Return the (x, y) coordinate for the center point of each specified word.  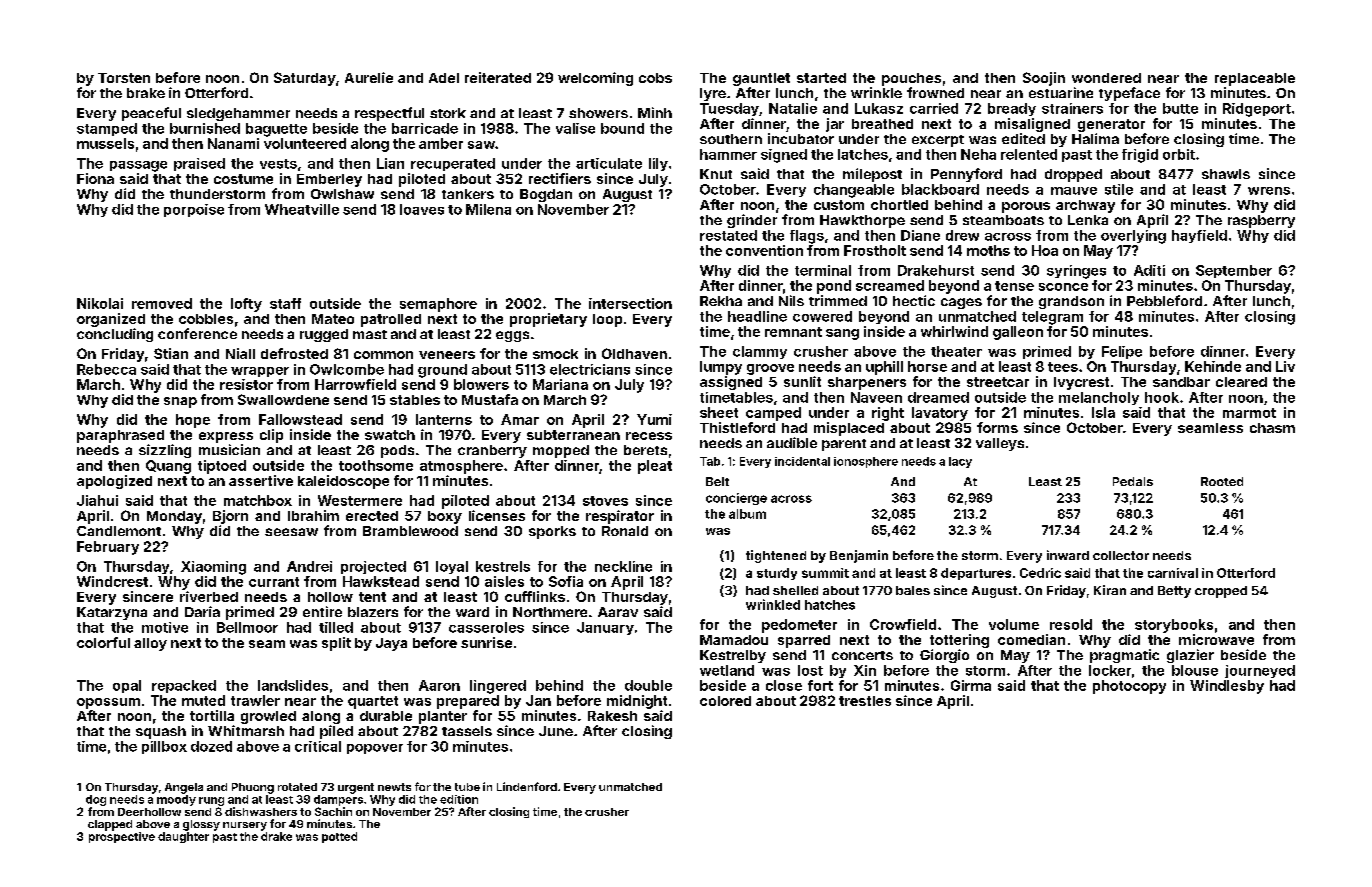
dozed (211, 746)
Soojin (1044, 79)
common (383, 355)
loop (607, 320)
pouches (911, 79)
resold (1071, 624)
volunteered (305, 143)
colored (725, 701)
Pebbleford (1164, 300)
